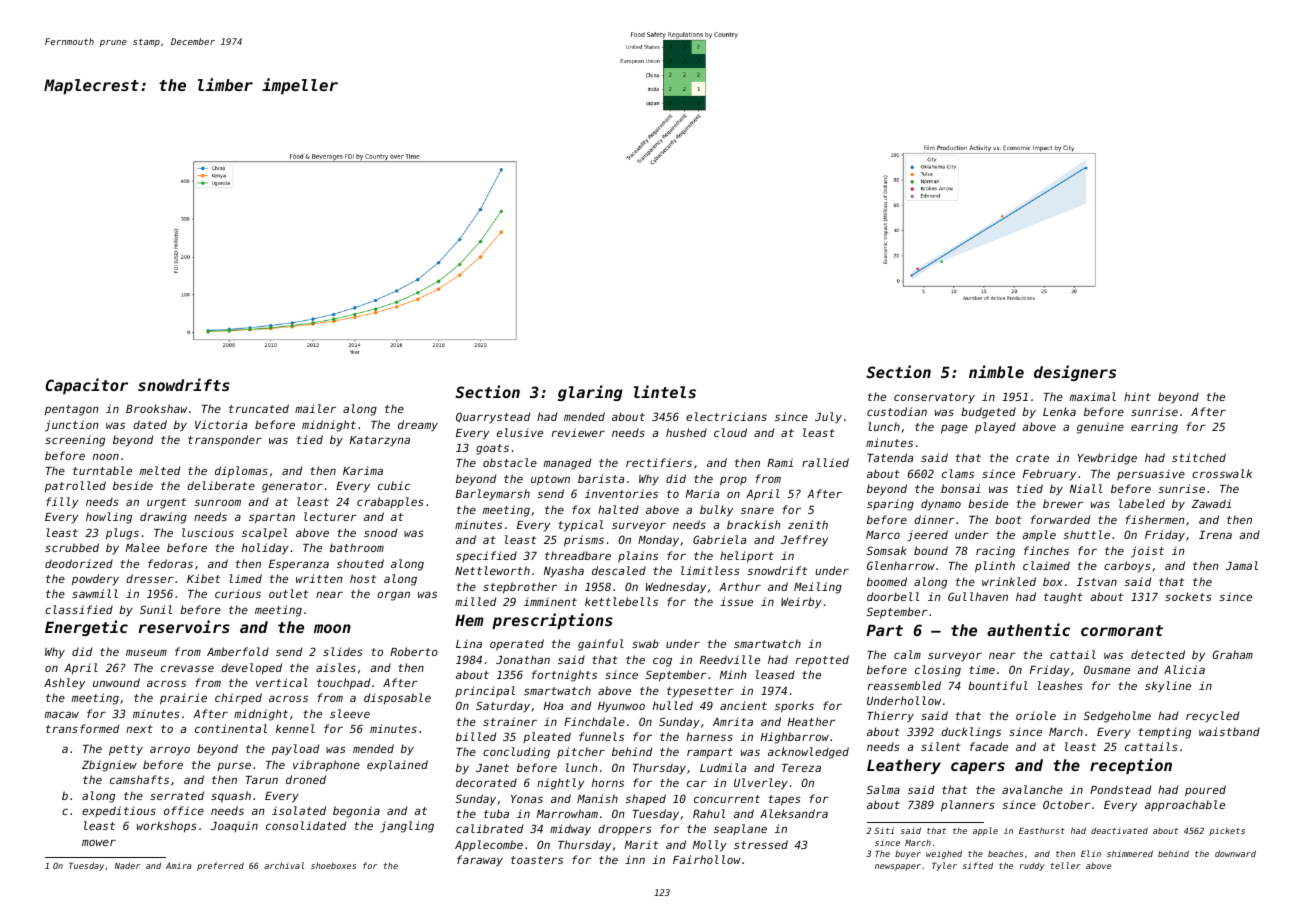 This page has height=924, width=1308. What do you see at coordinates (1212, 716) in the page?
I see `recycled` at bounding box center [1212, 716].
